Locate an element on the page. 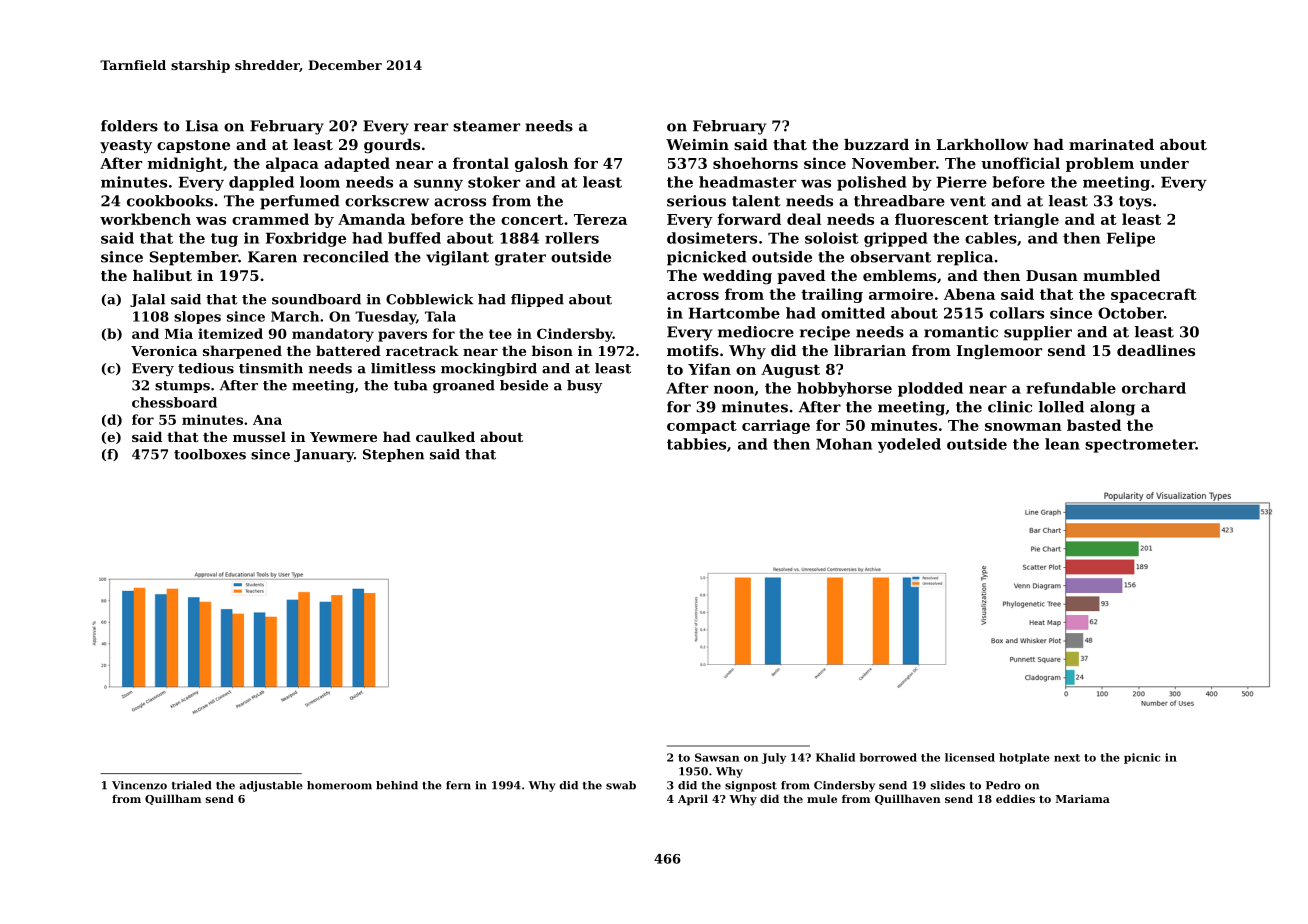  Stephen is located at coordinates (393, 455).
